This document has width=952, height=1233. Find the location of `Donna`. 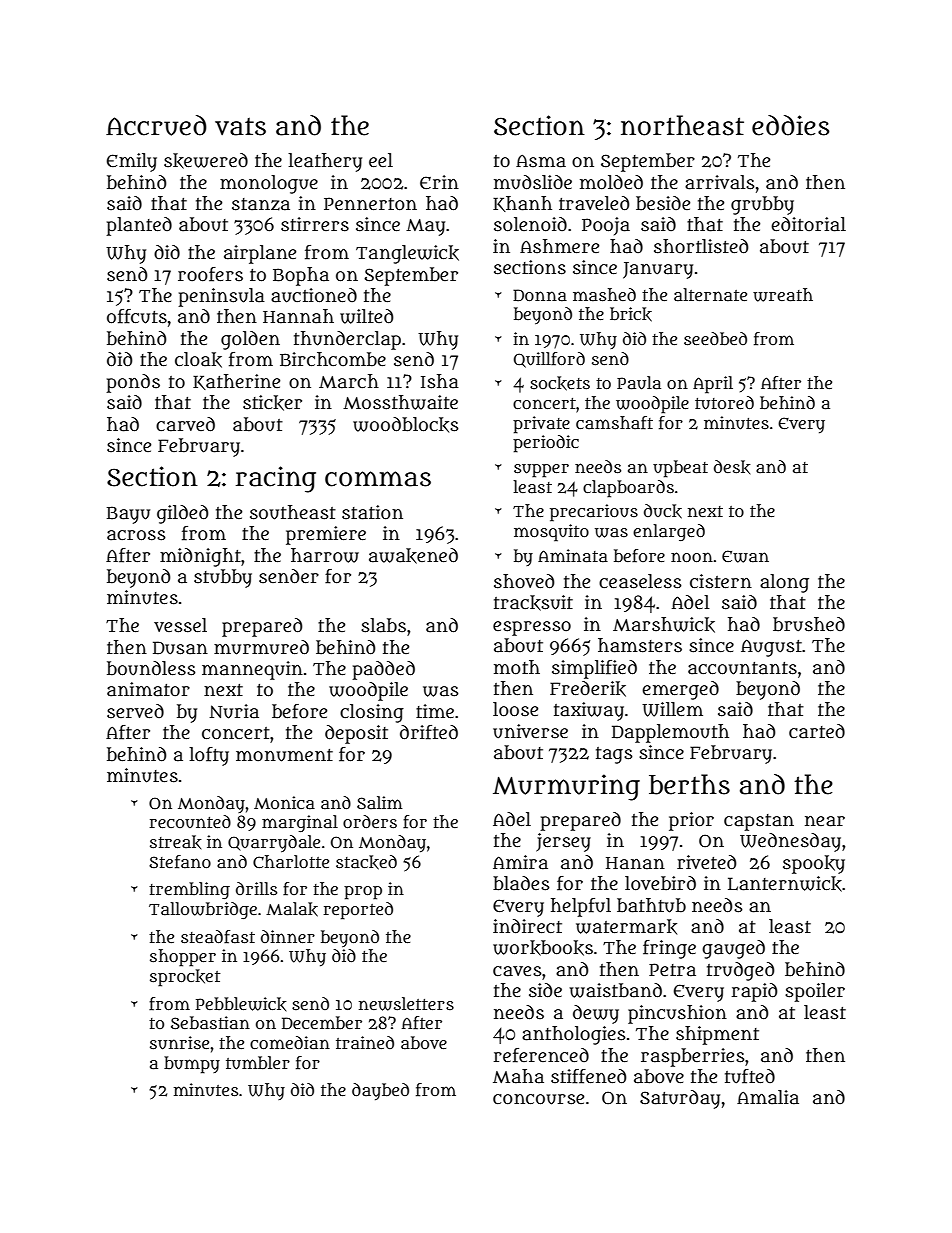

Donna is located at coordinates (540, 295).
